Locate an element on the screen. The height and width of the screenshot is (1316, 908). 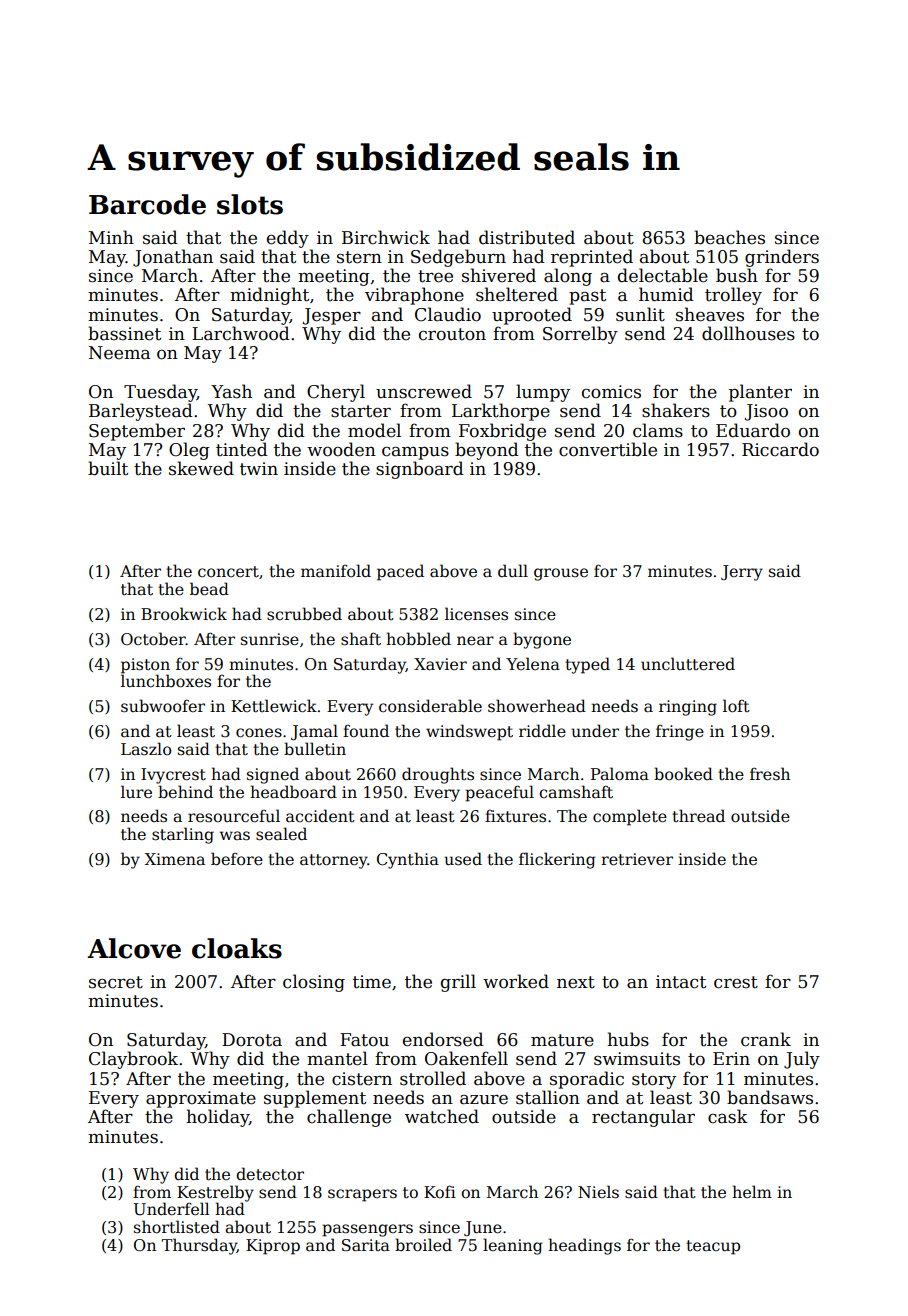
Xavier is located at coordinates (440, 664).
